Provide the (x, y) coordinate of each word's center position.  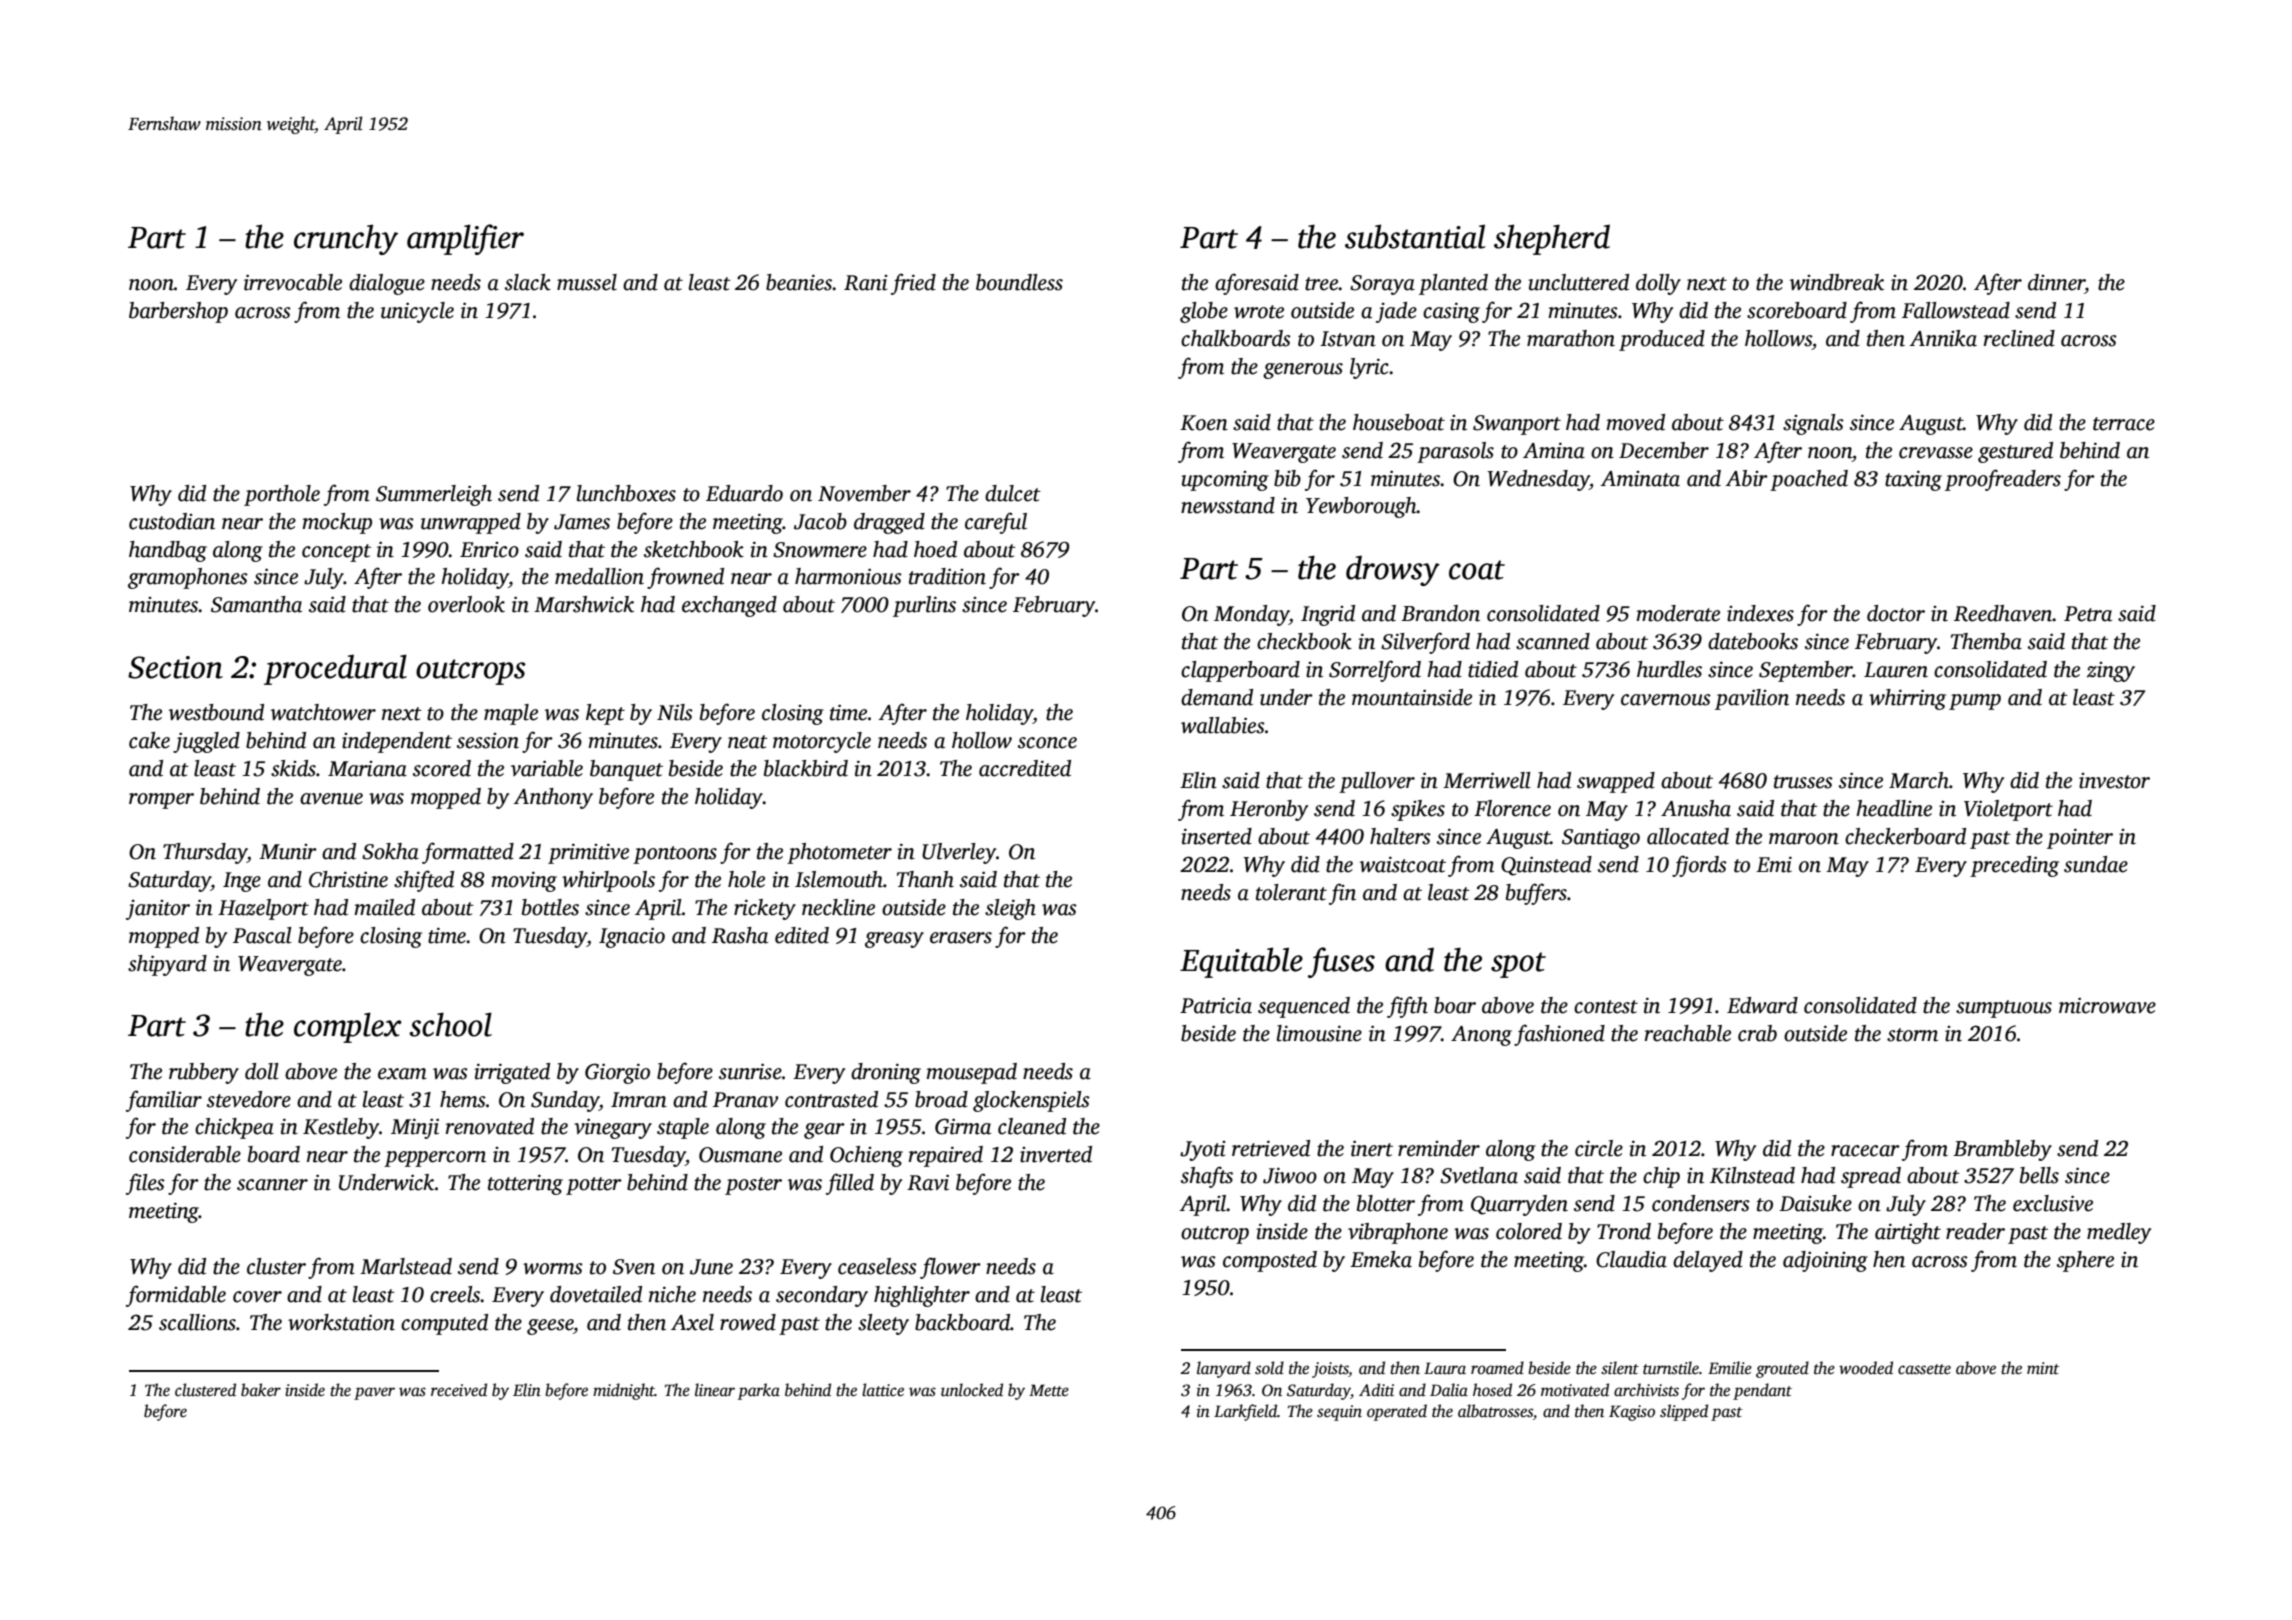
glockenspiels (1031, 1101)
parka (759, 1391)
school (450, 1024)
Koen (1204, 423)
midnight (624, 1391)
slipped (1684, 1412)
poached (1809, 480)
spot (1518, 965)
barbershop (178, 312)
